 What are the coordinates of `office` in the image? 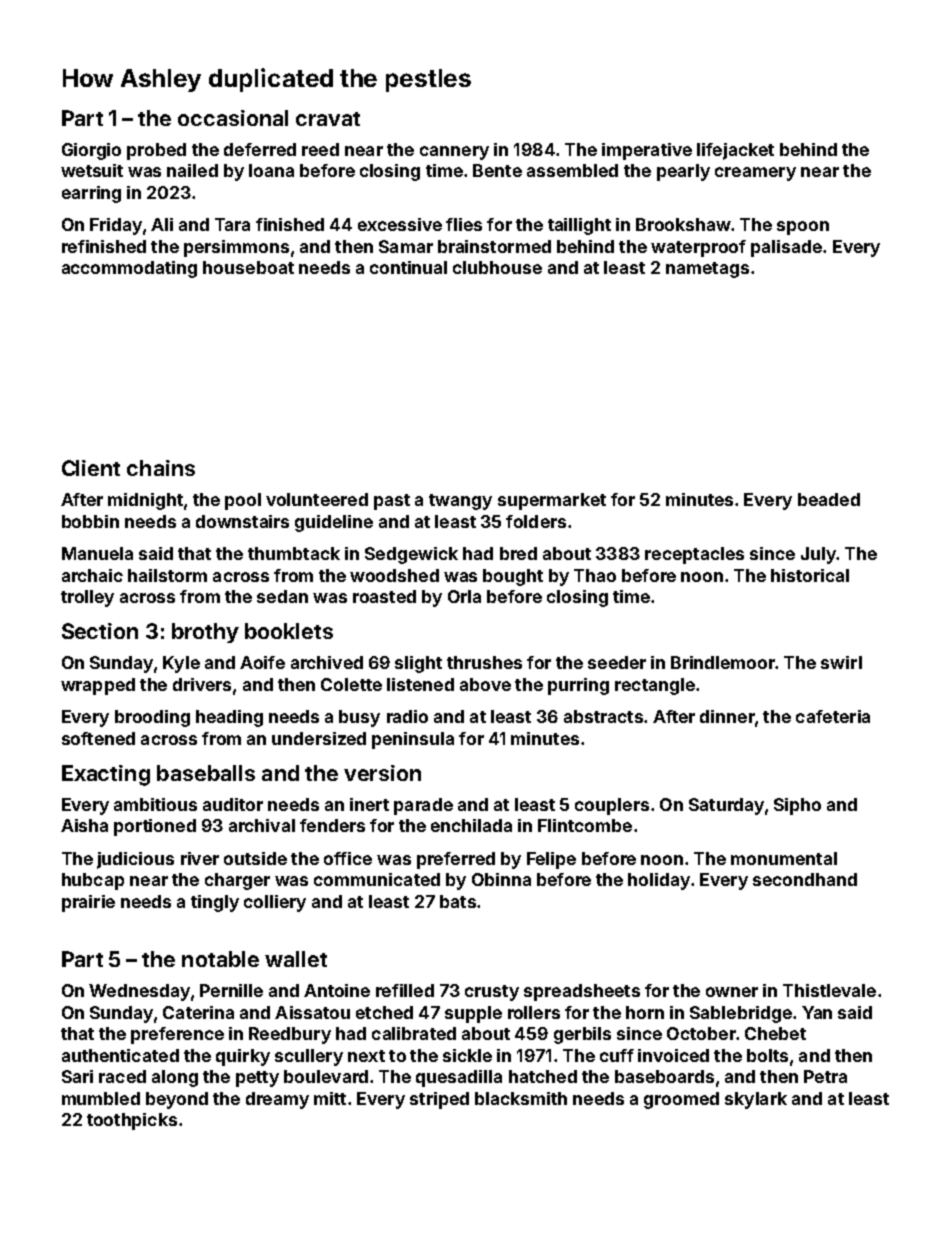 It's located at (348, 858).
